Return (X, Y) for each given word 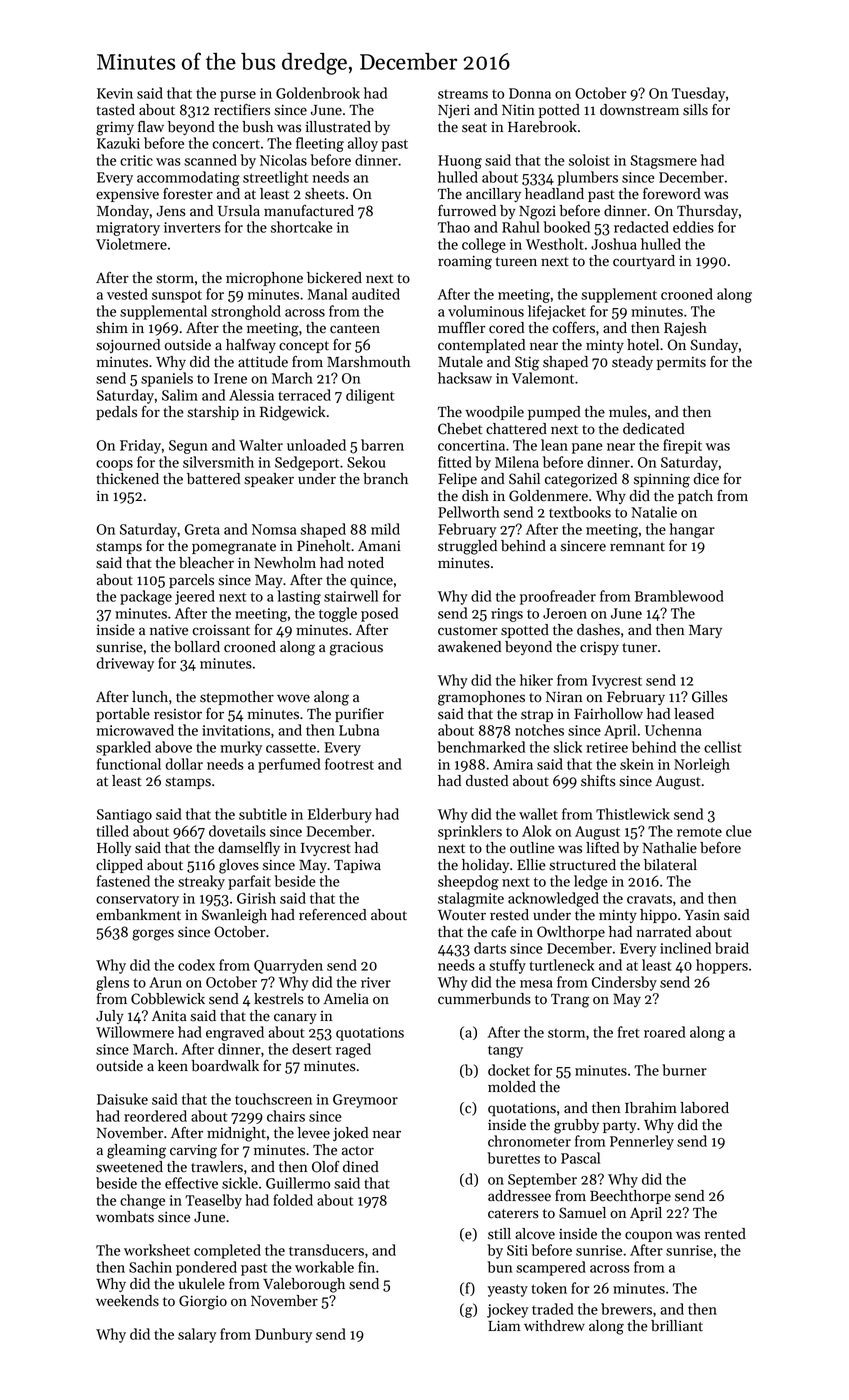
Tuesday (698, 94)
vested (127, 294)
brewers (626, 1309)
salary (197, 1335)
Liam (504, 1325)
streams (463, 94)
